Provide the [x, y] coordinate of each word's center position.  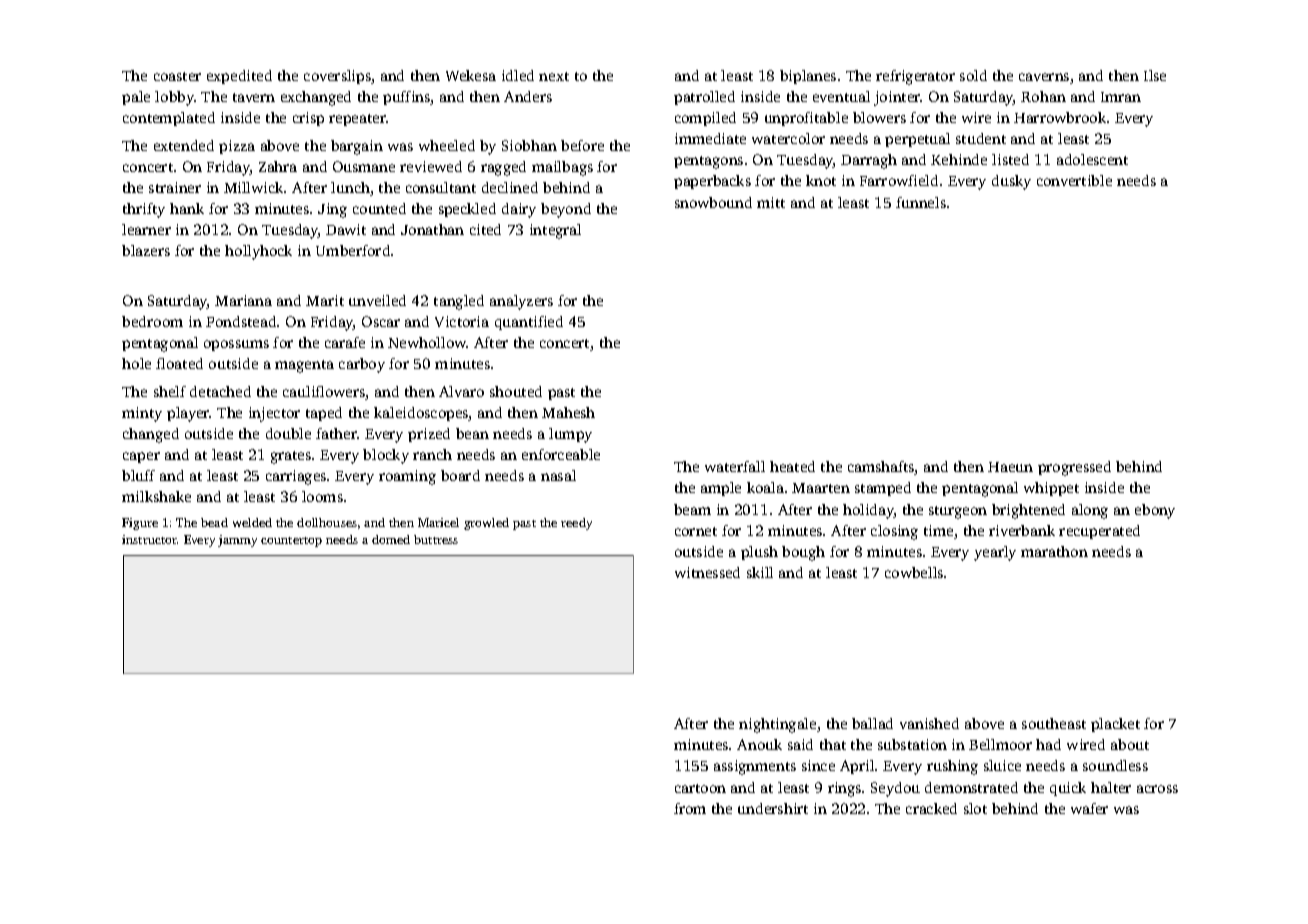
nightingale [777, 725]
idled [518, 75]
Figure [140, 524]
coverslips [337, 77]
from [690, 808]
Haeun [1010, 467]
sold [973, 75]
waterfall [735, 466]
